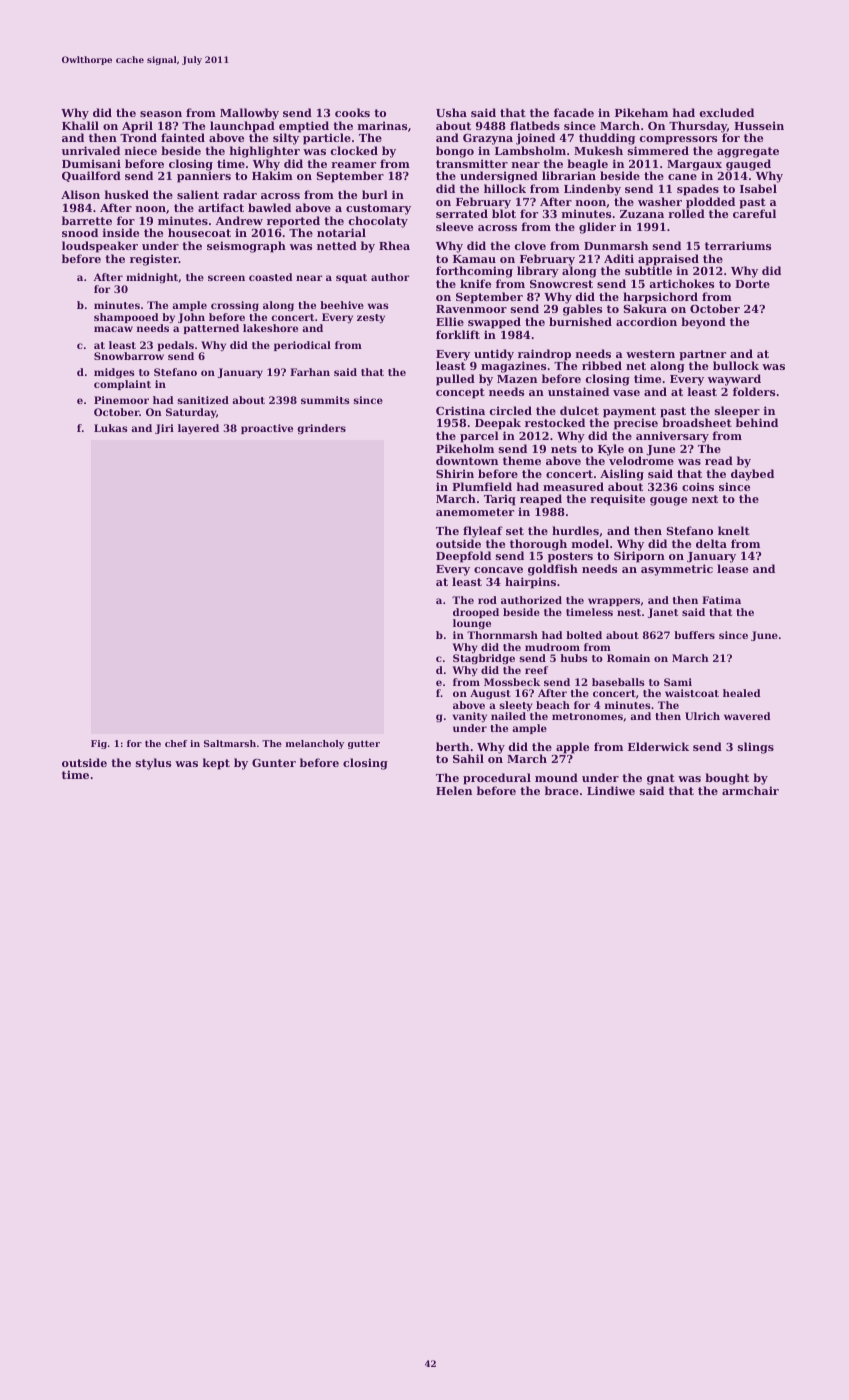  I want to click on payment, so click(629, 413).
